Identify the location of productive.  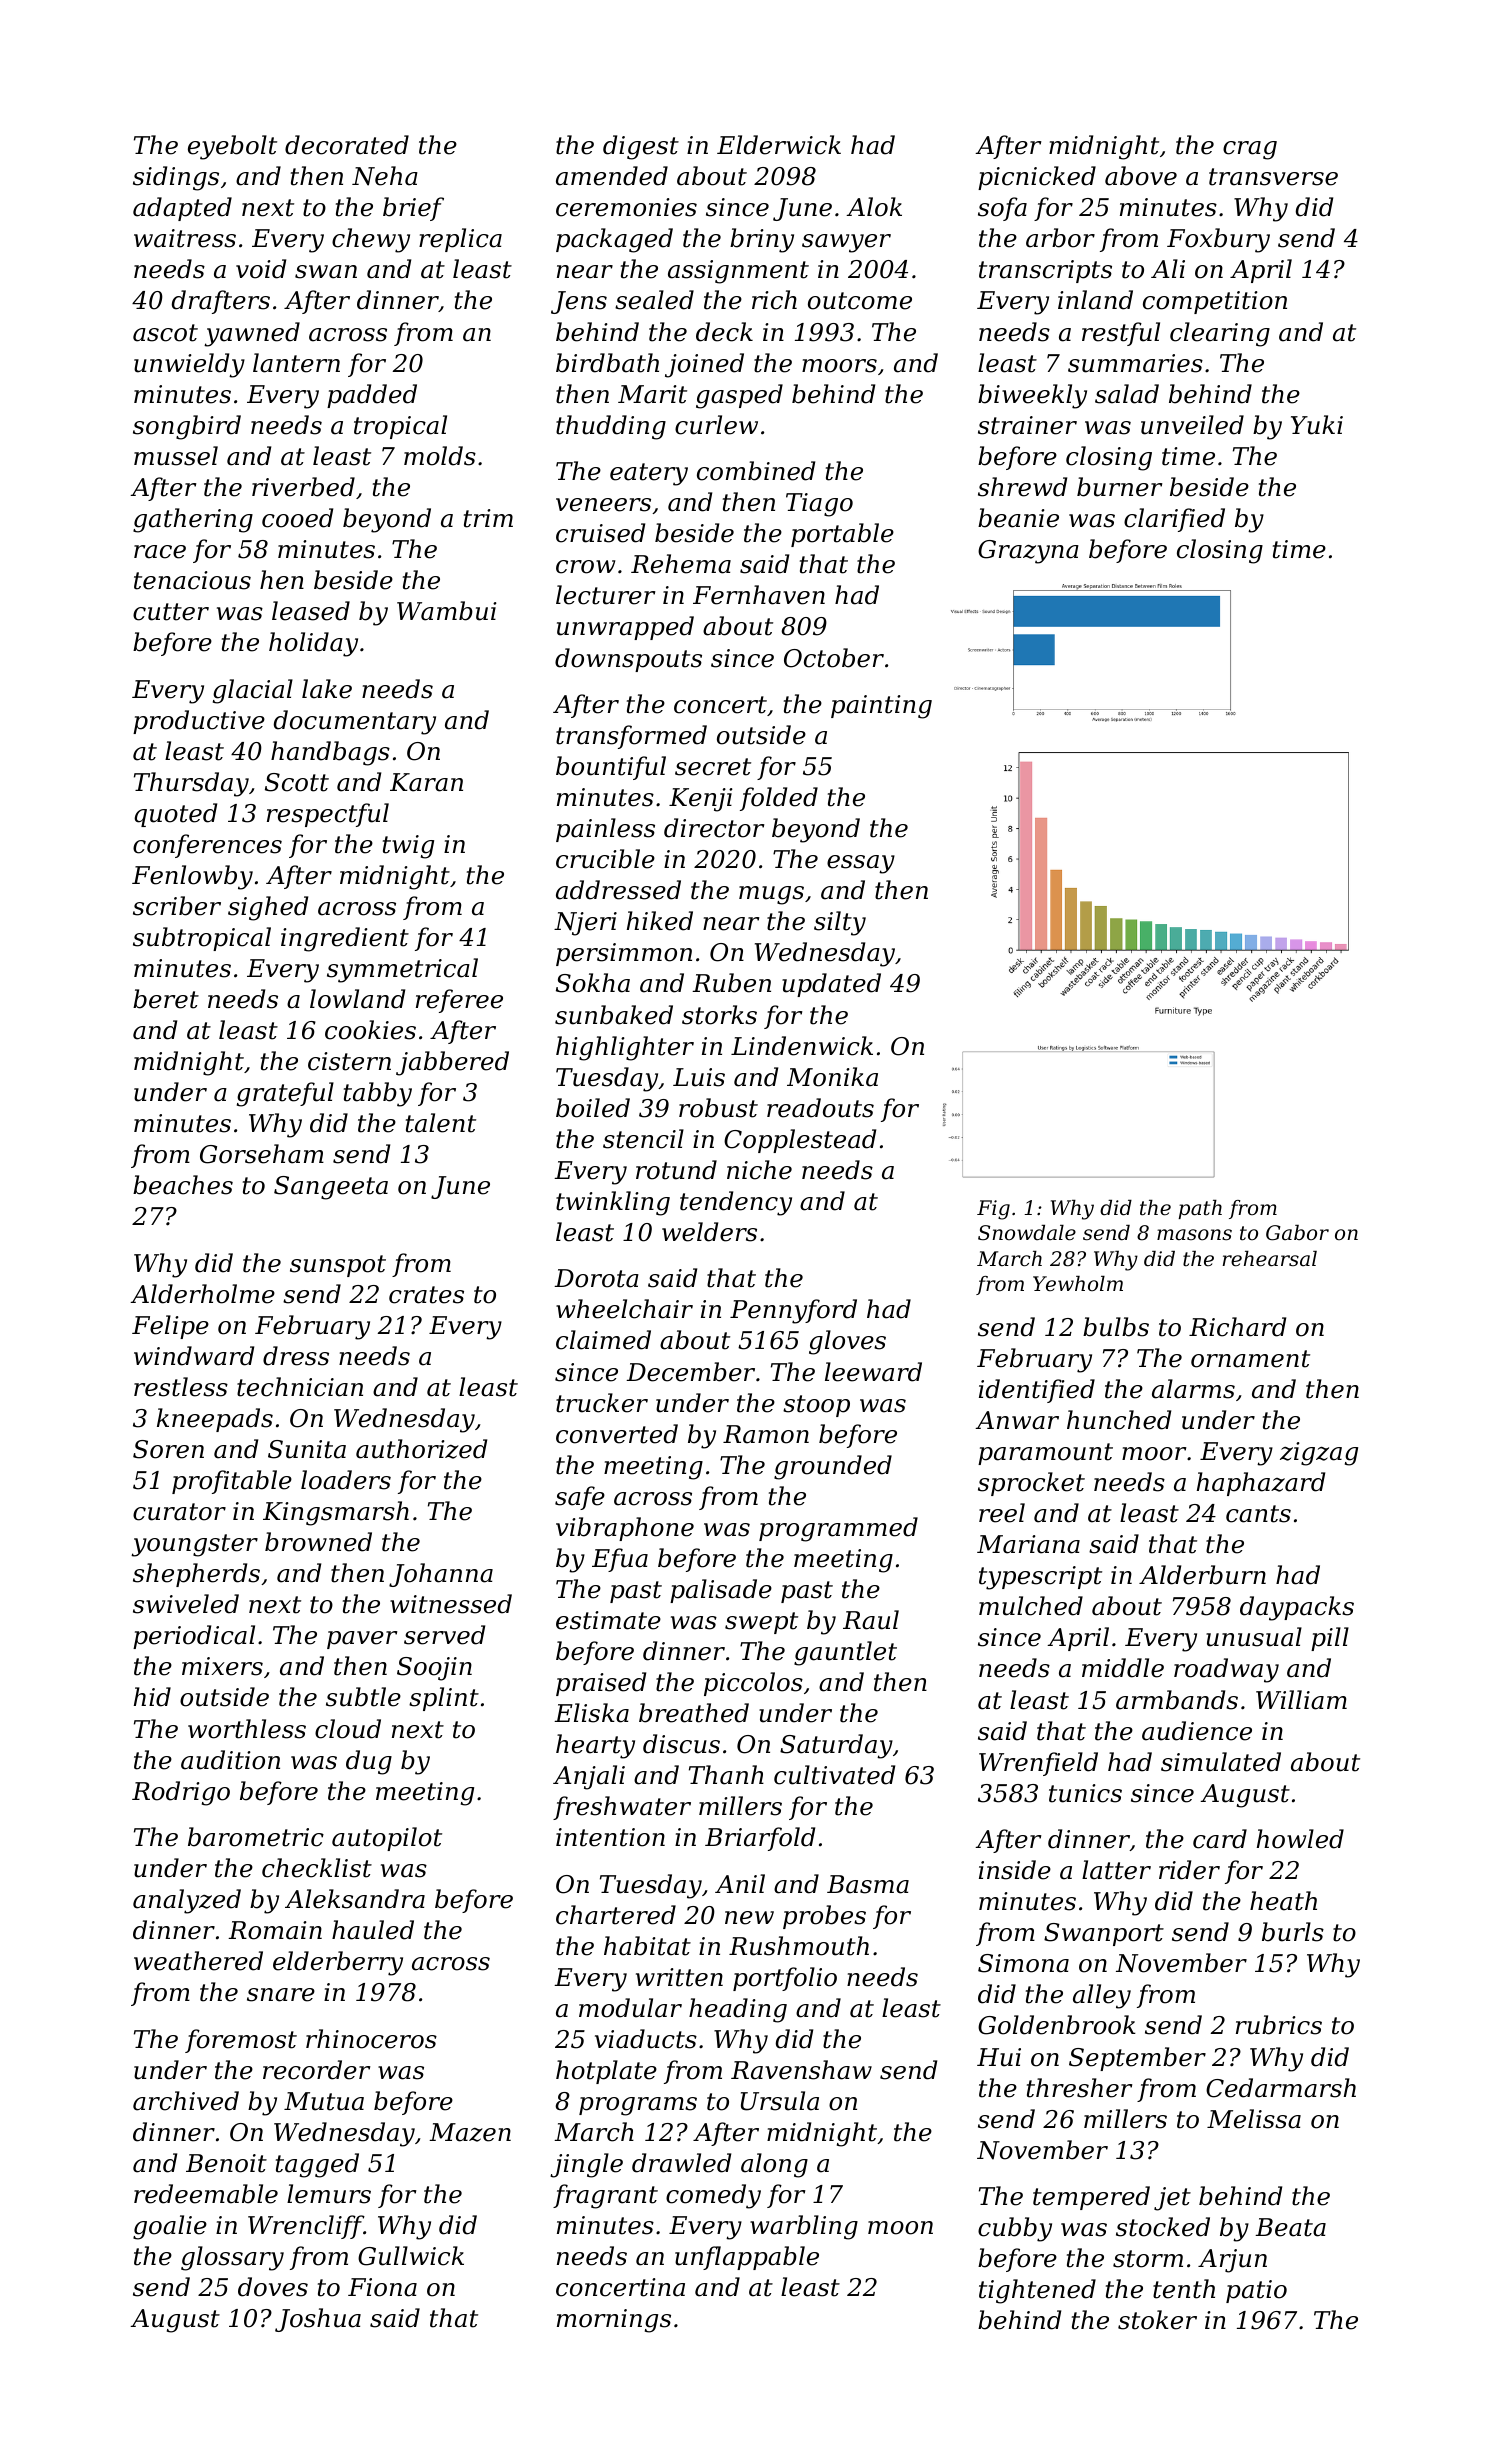
(199, 722).
